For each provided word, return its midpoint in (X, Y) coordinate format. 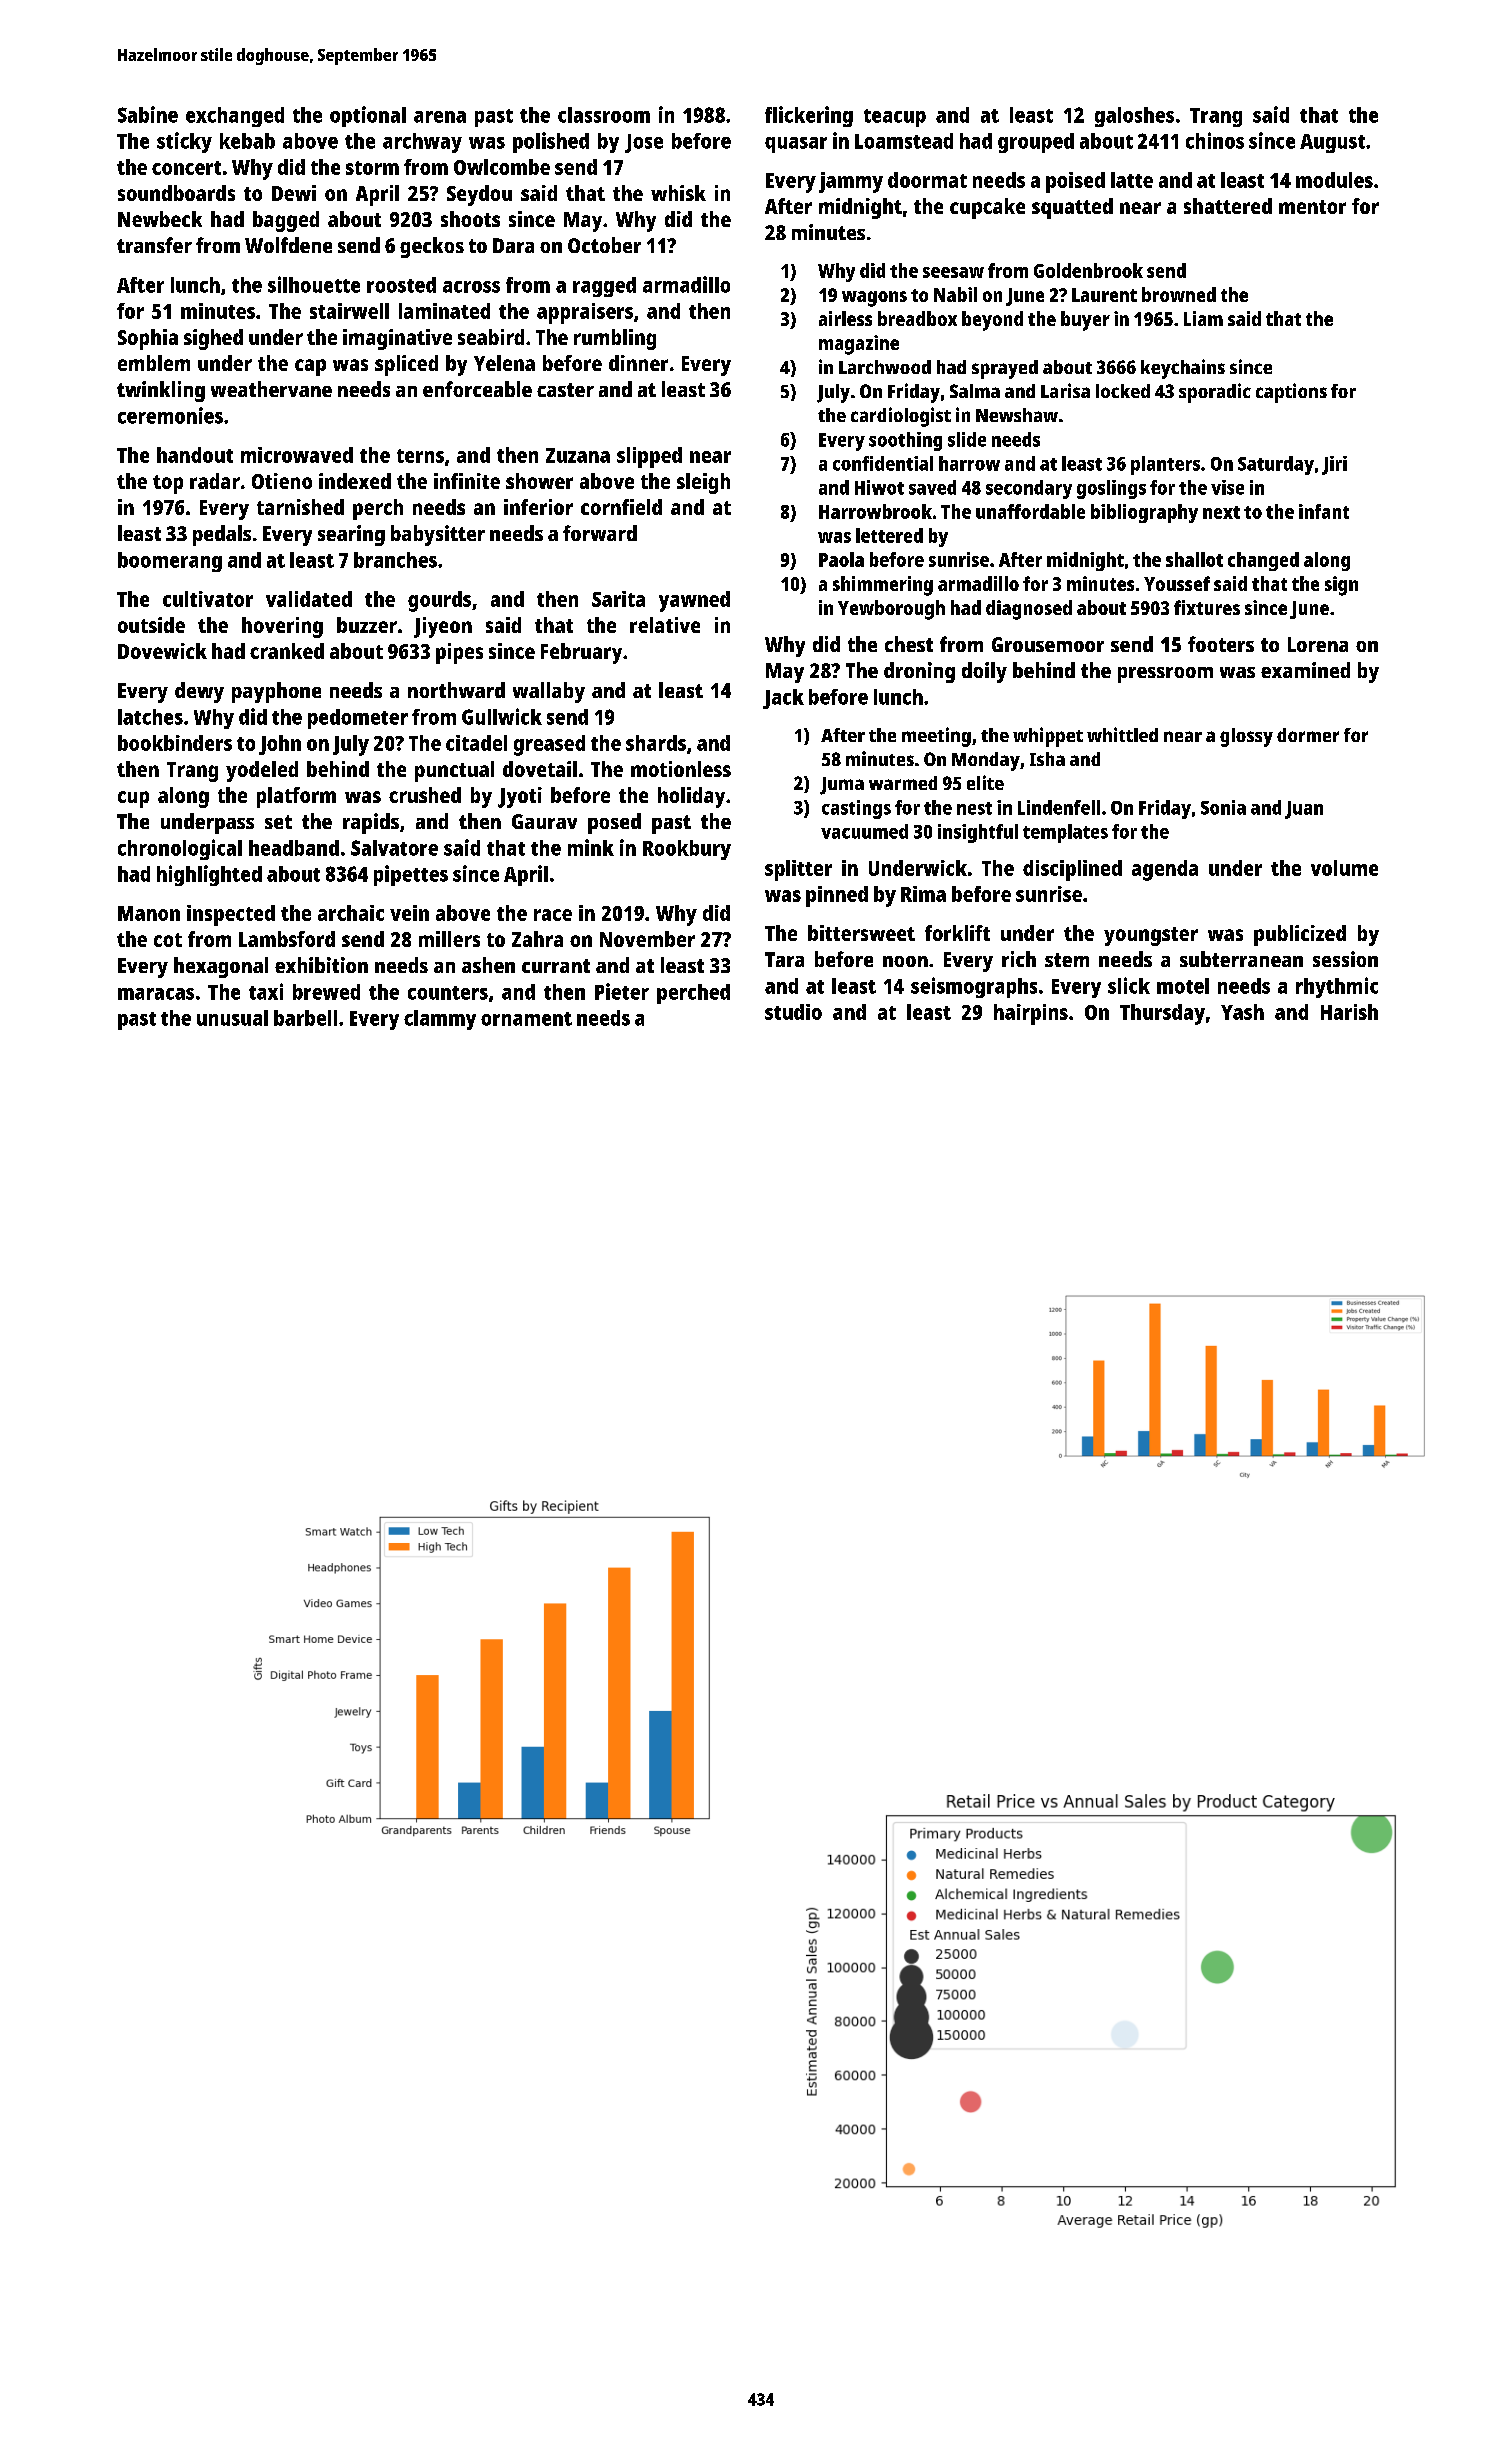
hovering (282, 627)
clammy (440, 1020)
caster (565, 390)
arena (440, 117)
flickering (809, 116)
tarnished (300, 507)
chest (909, 644)
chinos (1215, 140)
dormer (1308, 735)
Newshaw (1017, 415)
